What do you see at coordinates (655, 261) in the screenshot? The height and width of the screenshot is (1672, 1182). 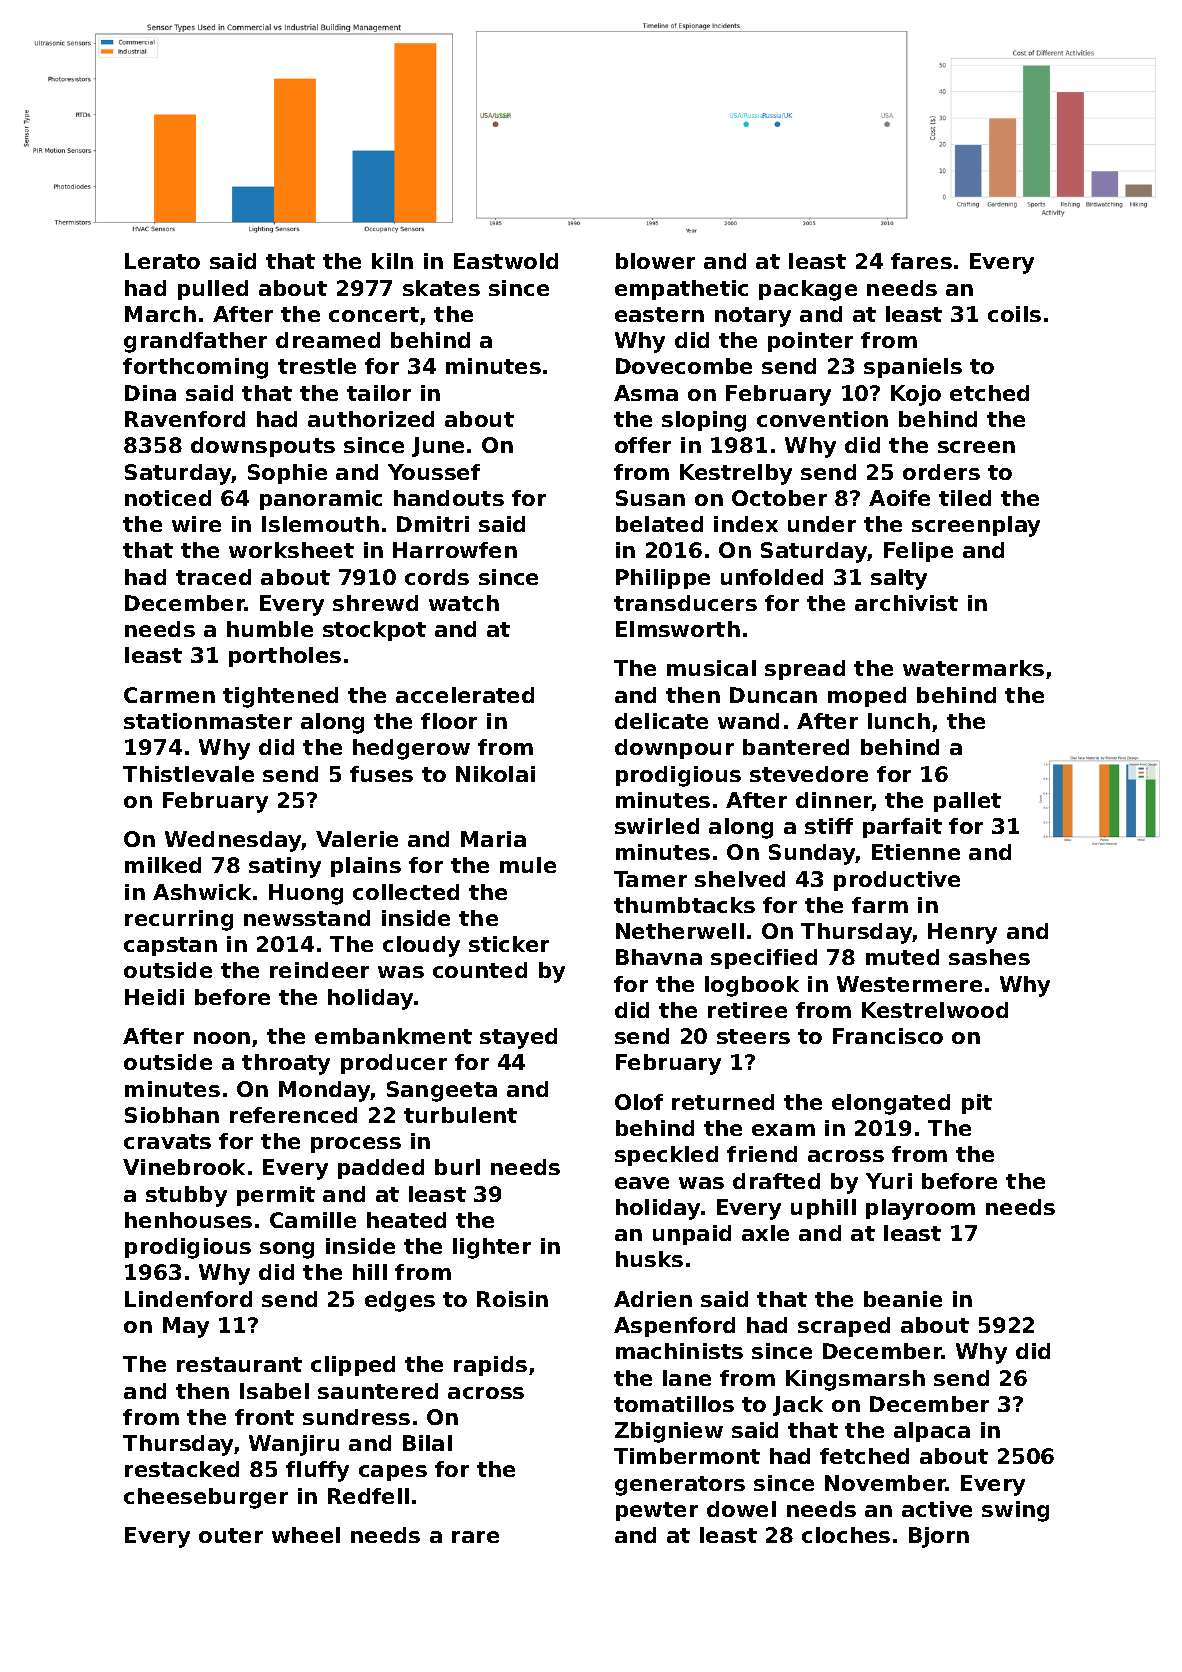 I see `blower` at bounding box center [655, 261].
